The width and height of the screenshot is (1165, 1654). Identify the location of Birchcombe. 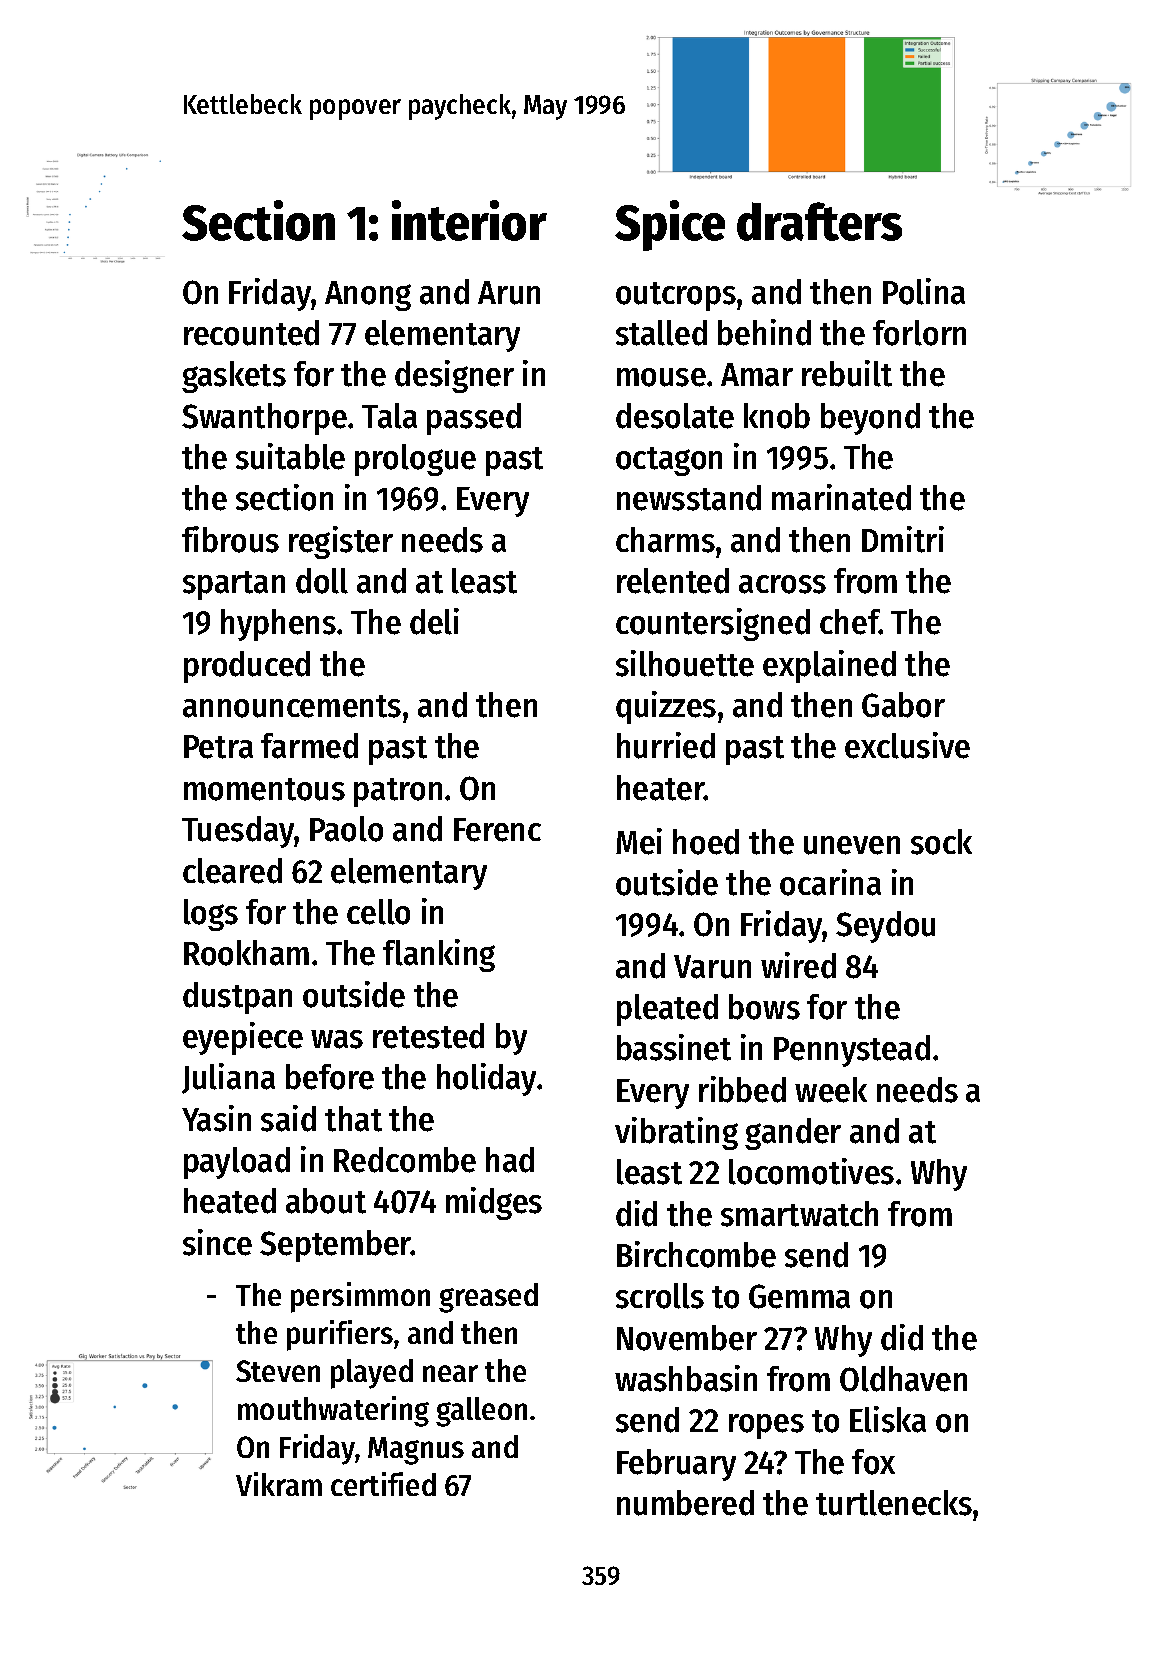
(696, 1254).
